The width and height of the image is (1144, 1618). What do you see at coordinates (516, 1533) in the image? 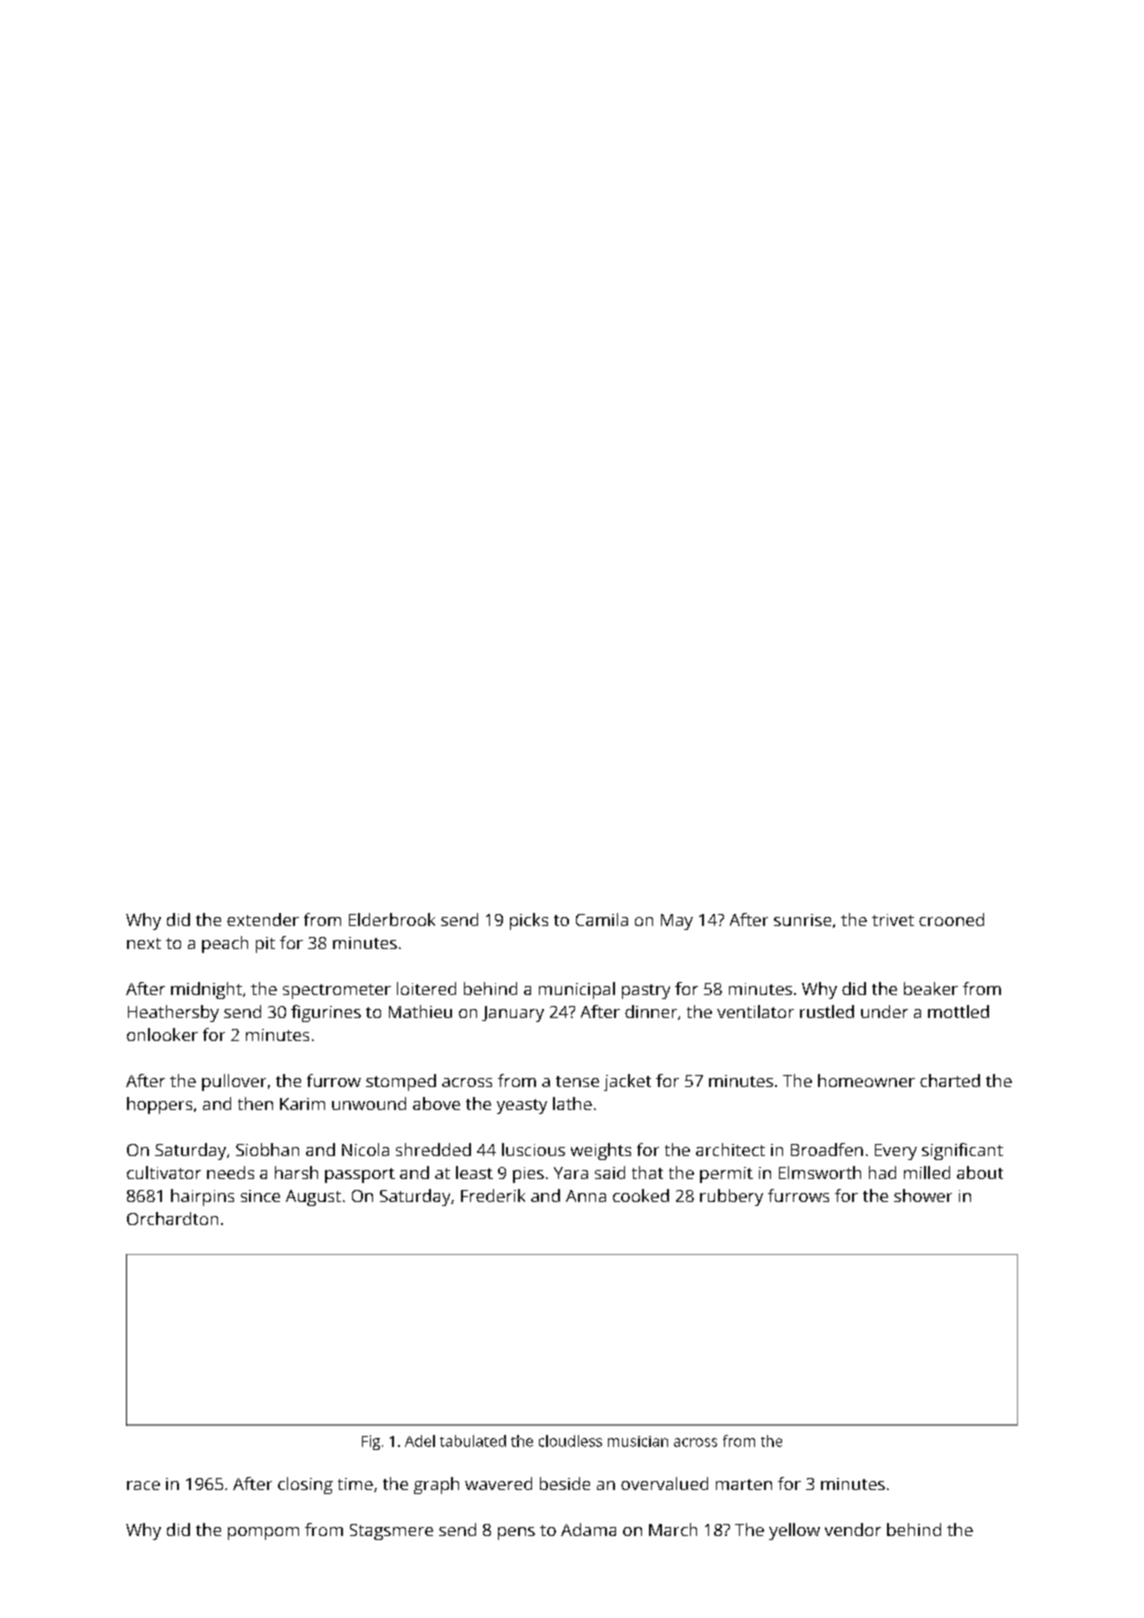
I see `pens` at bounding box center [516, 1533].
